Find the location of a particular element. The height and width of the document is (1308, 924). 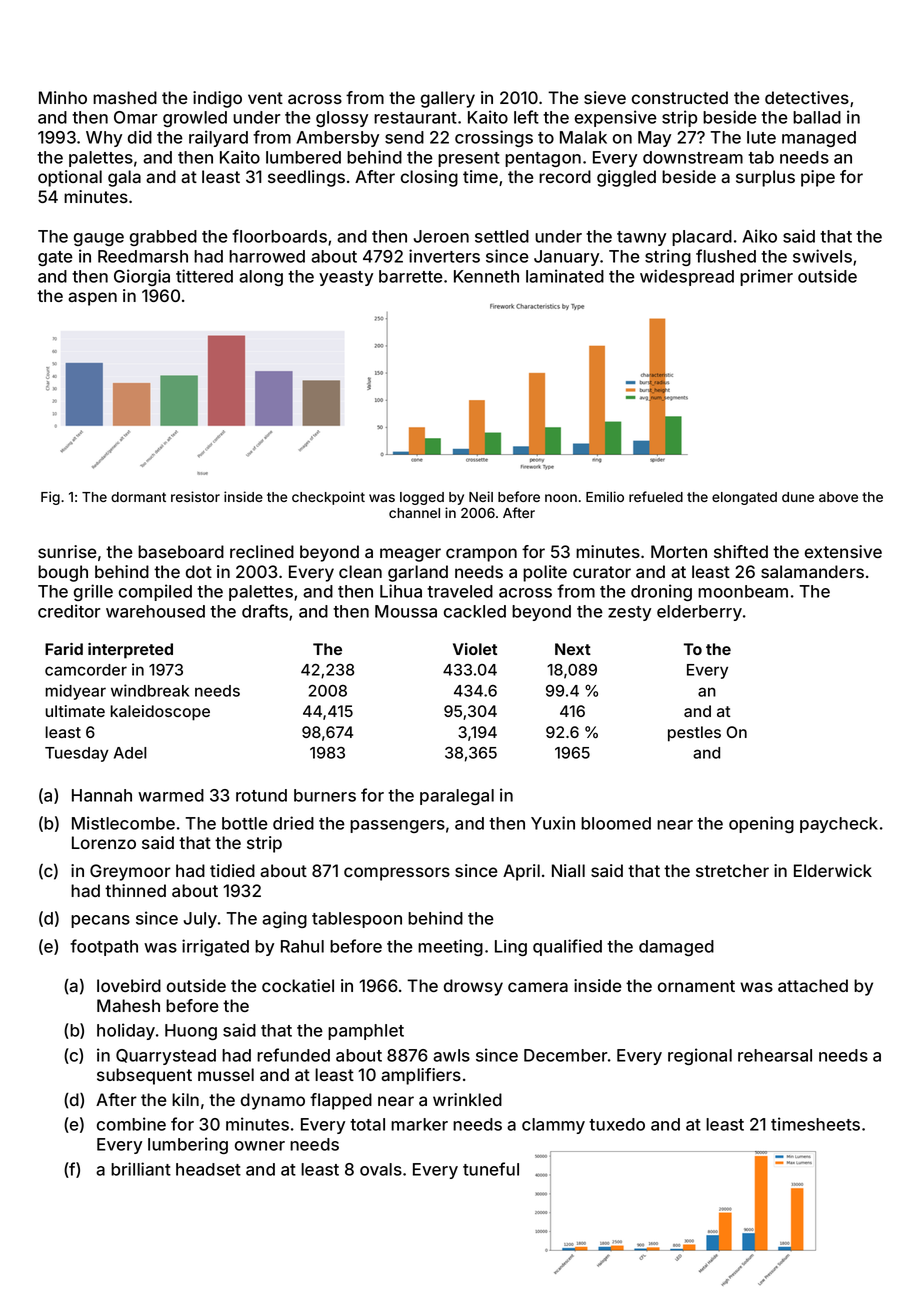

above is located at coordinates (838, 497).
